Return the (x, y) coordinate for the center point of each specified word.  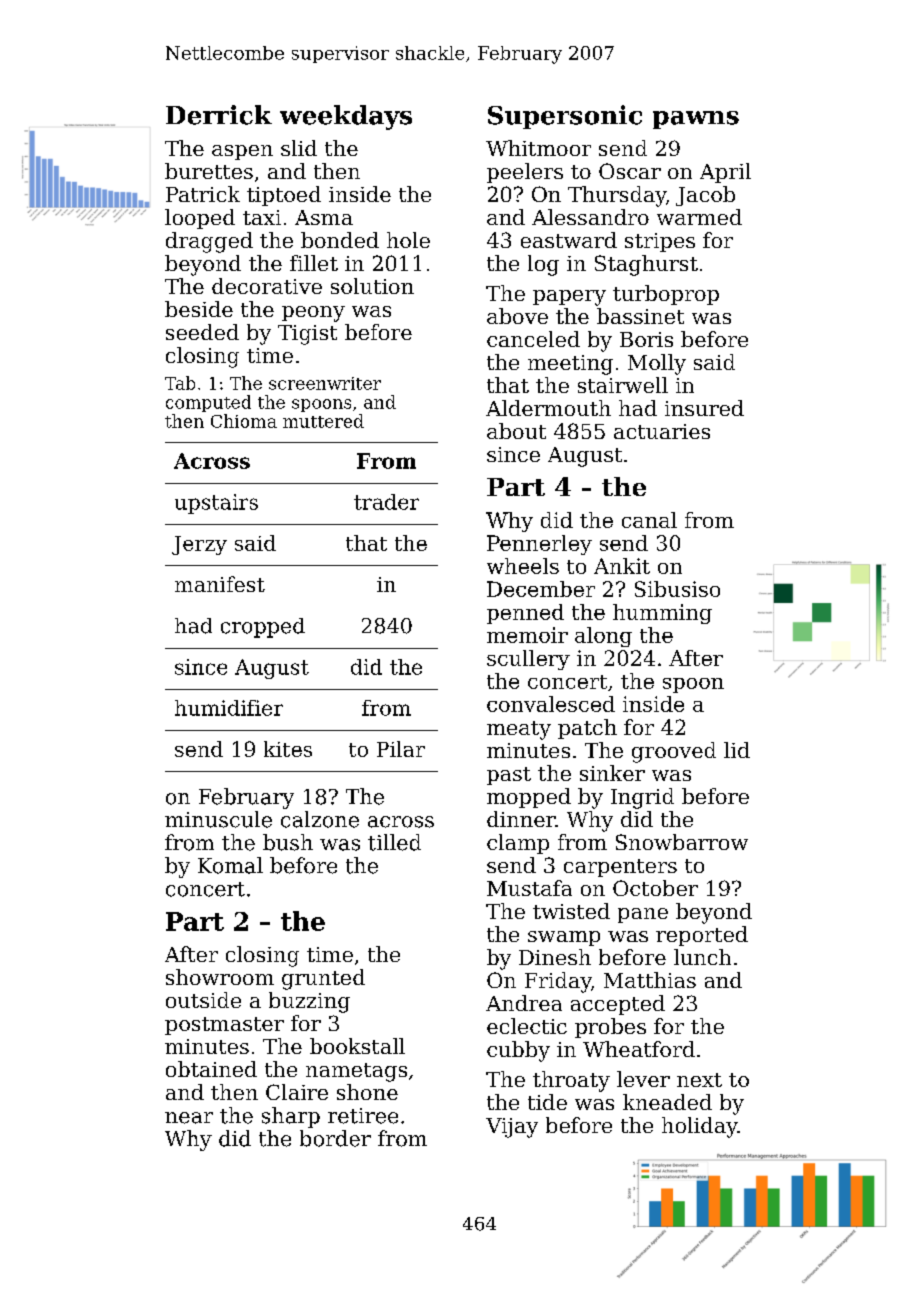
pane (643, 915)
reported (702, 936)
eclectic (527, 1026)
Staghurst (646, 265)
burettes (209, 171)
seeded (202, 332)
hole (408, 240)
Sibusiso (677, 589)
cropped (263, 628)
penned (525, 614)
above (517, 316)
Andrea (524, 1003)
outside (203, 1000)
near (189, 1118)
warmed (699, 217)
